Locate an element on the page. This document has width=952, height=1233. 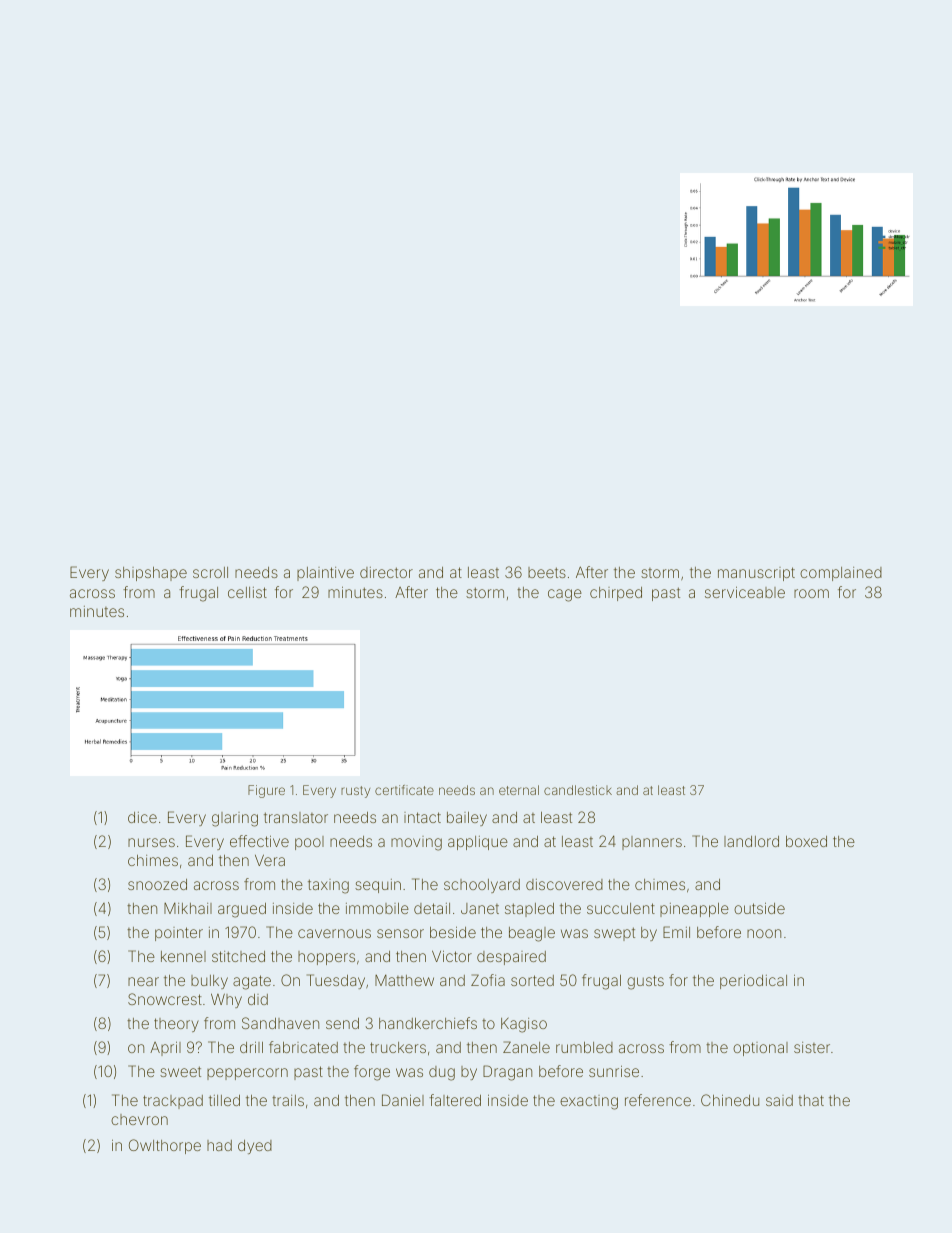
sister is located at coordinates (812, 1047).
